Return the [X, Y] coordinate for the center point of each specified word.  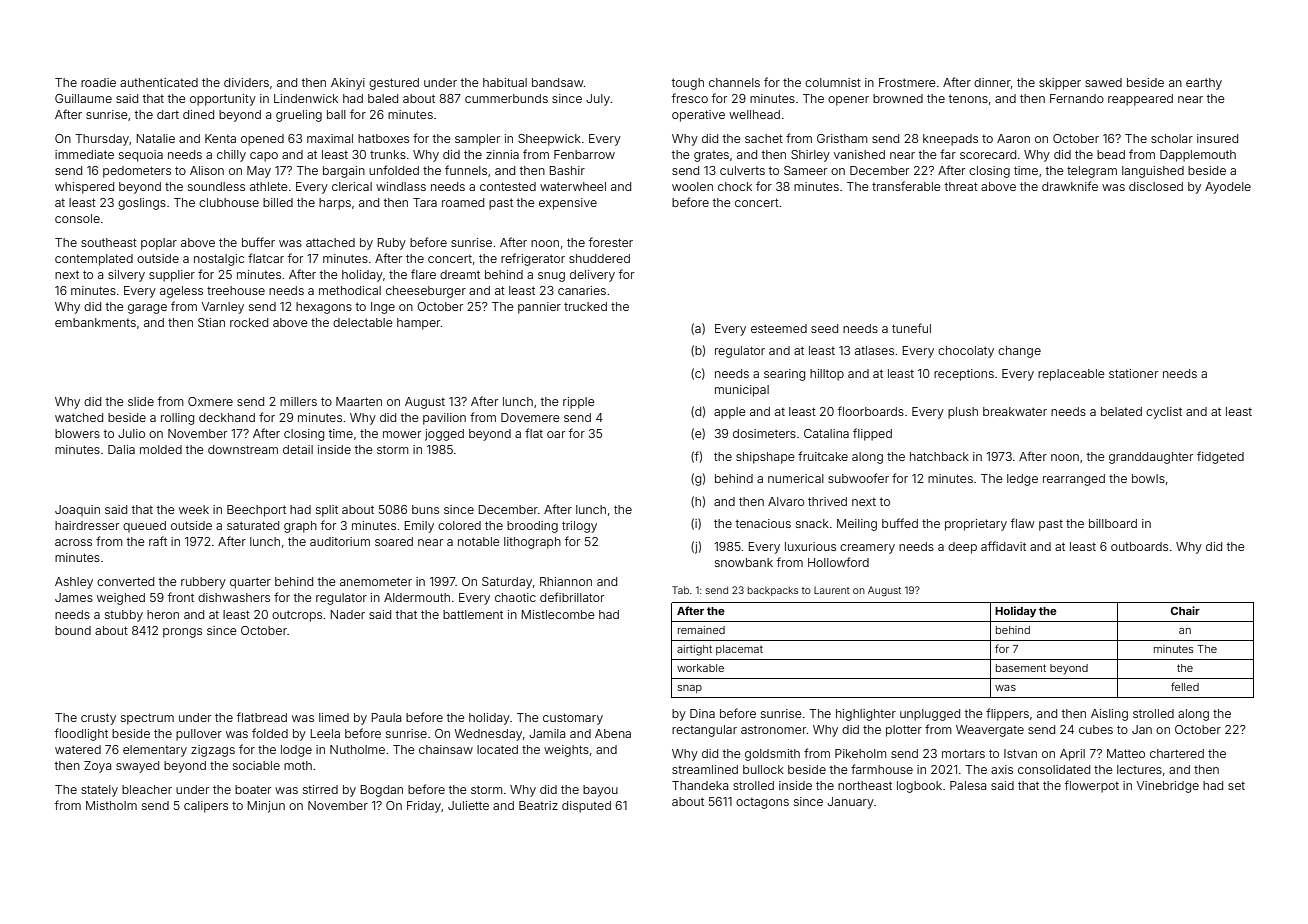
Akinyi [348, 84]
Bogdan [382, 791]
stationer [1133, 373]
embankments [95, 322]
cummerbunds [506, 98]
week [194, 509]
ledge [1022, 480]
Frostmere [907, 82]
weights [566, 751]
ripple [579, 403]
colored [459, 525]
